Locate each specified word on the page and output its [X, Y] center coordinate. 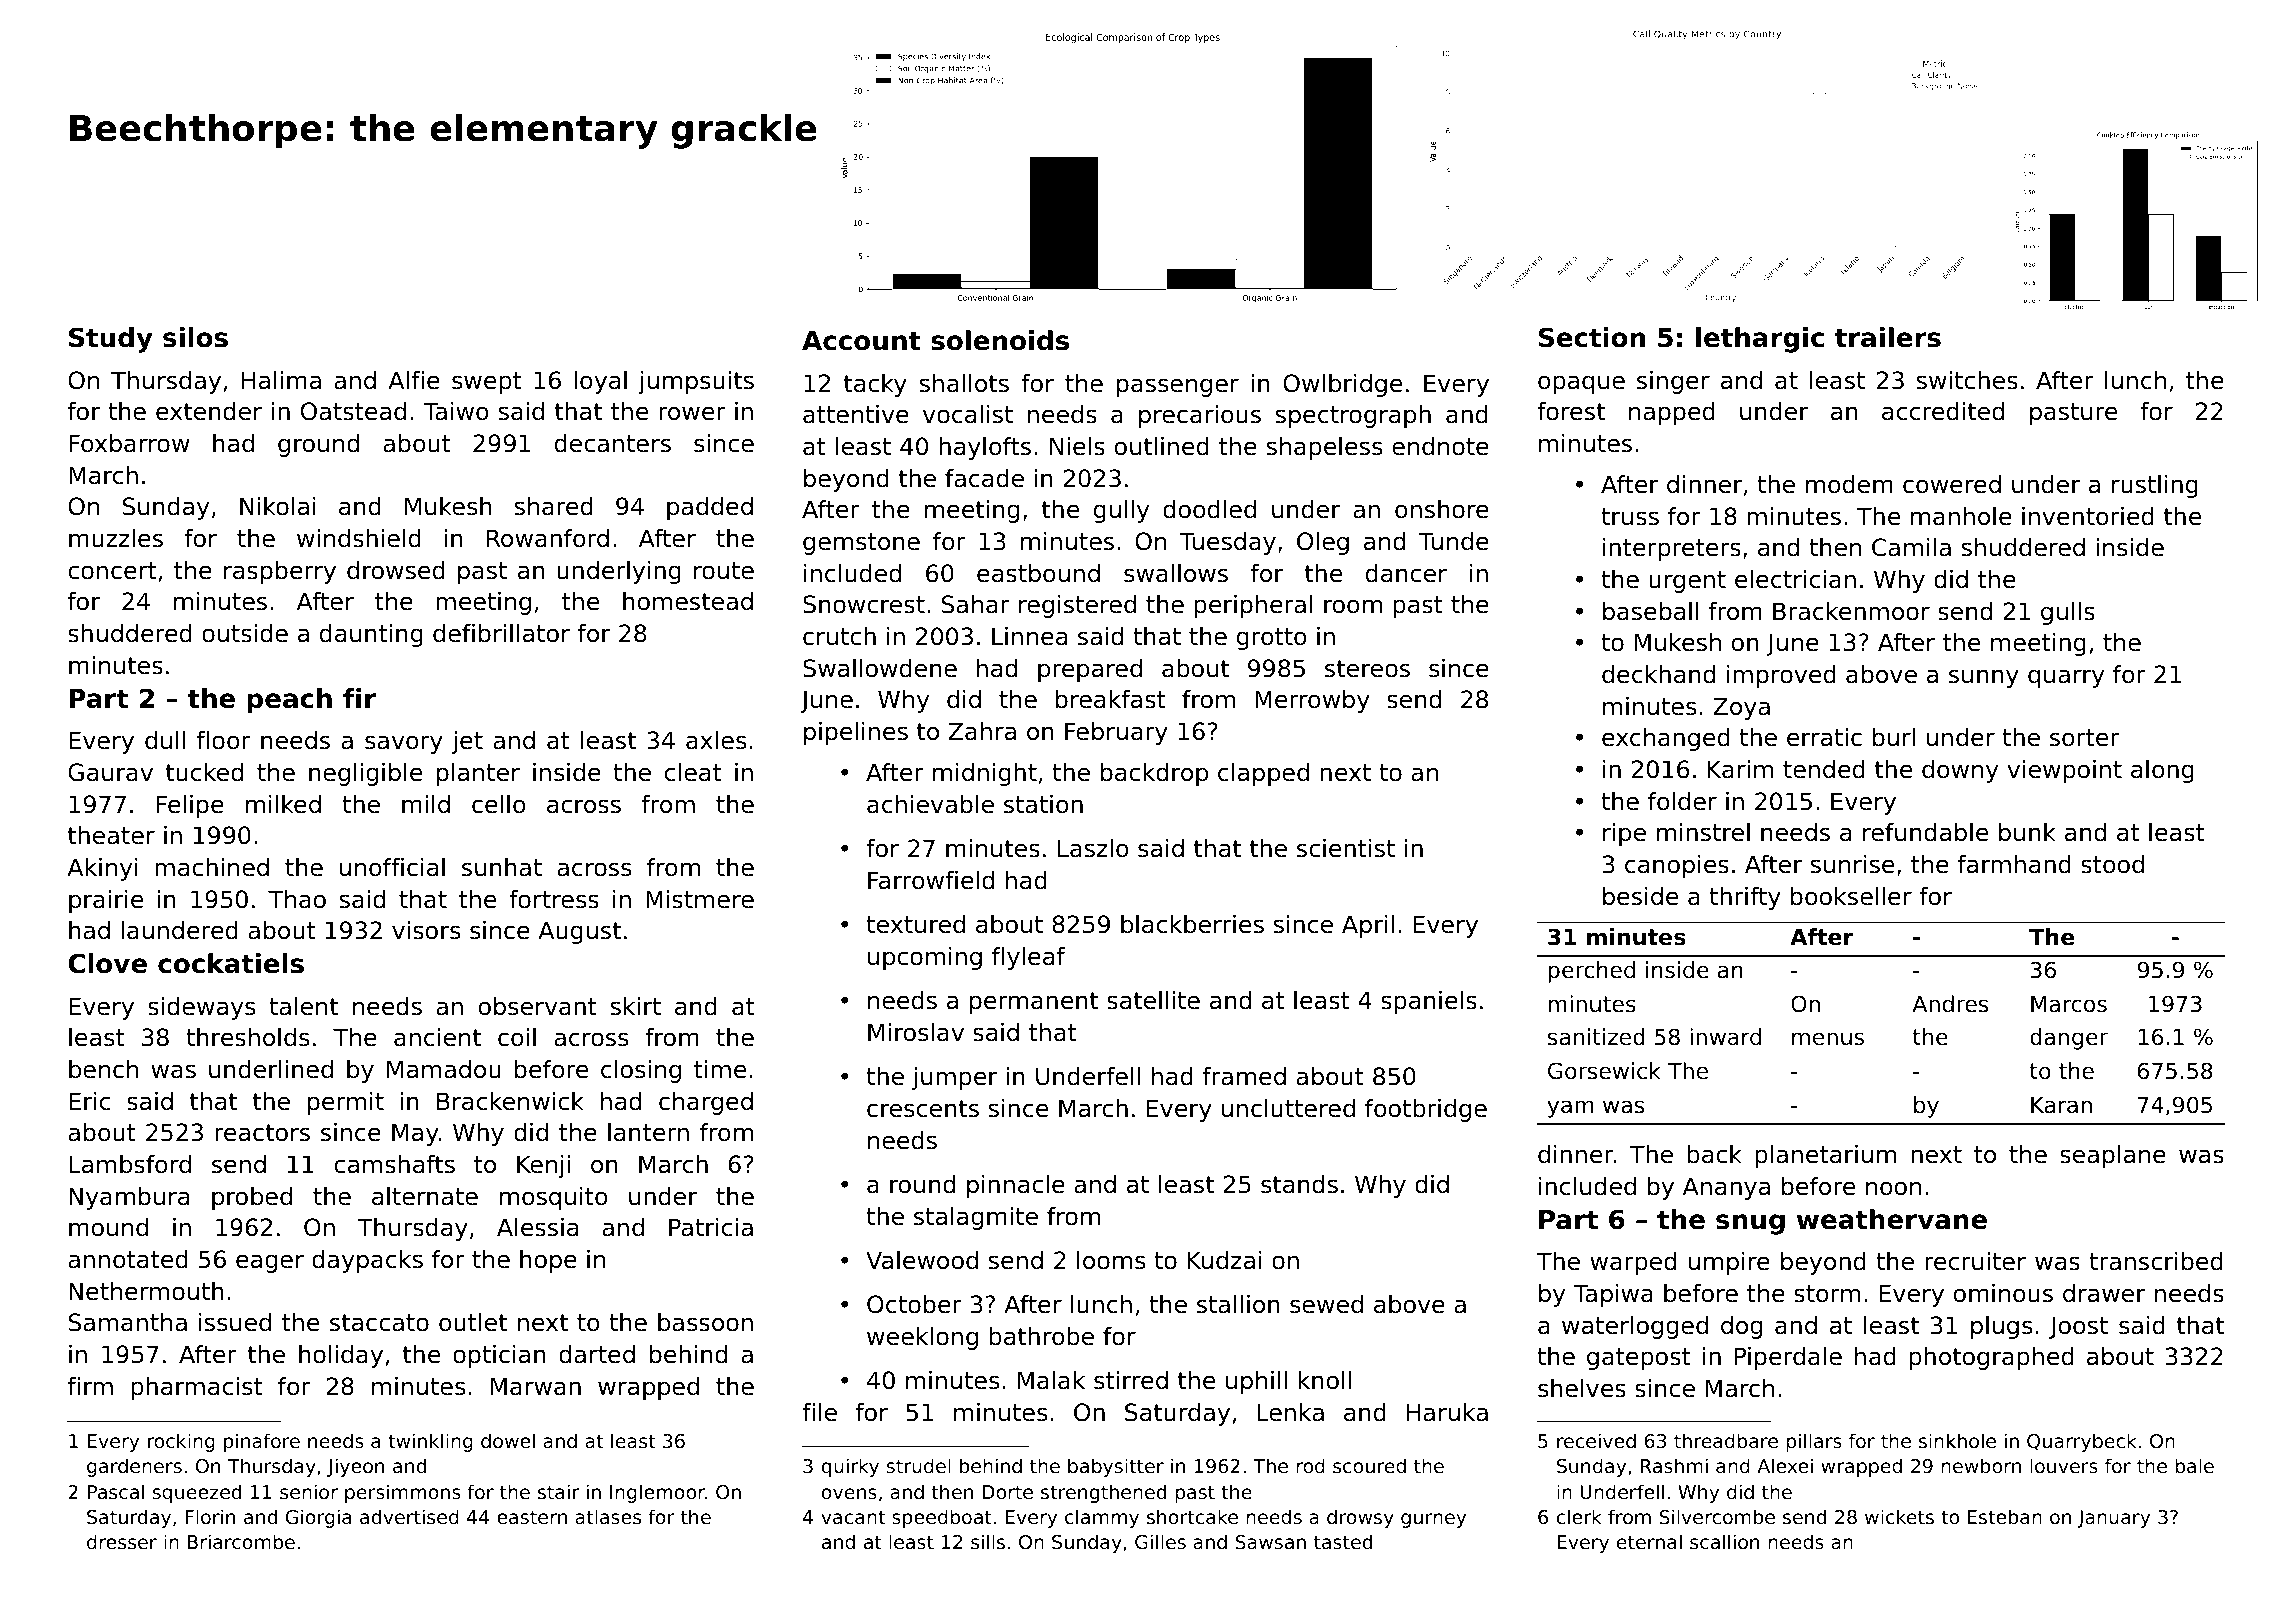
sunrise [1852, 864]
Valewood [922, 1260]
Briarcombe [241, 1541]
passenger [1178, 387]
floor [224, 740]
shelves [1582, 1388]
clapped [1263, 774]
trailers [1888, 337]
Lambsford [130, 1164]
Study [111, 340]
